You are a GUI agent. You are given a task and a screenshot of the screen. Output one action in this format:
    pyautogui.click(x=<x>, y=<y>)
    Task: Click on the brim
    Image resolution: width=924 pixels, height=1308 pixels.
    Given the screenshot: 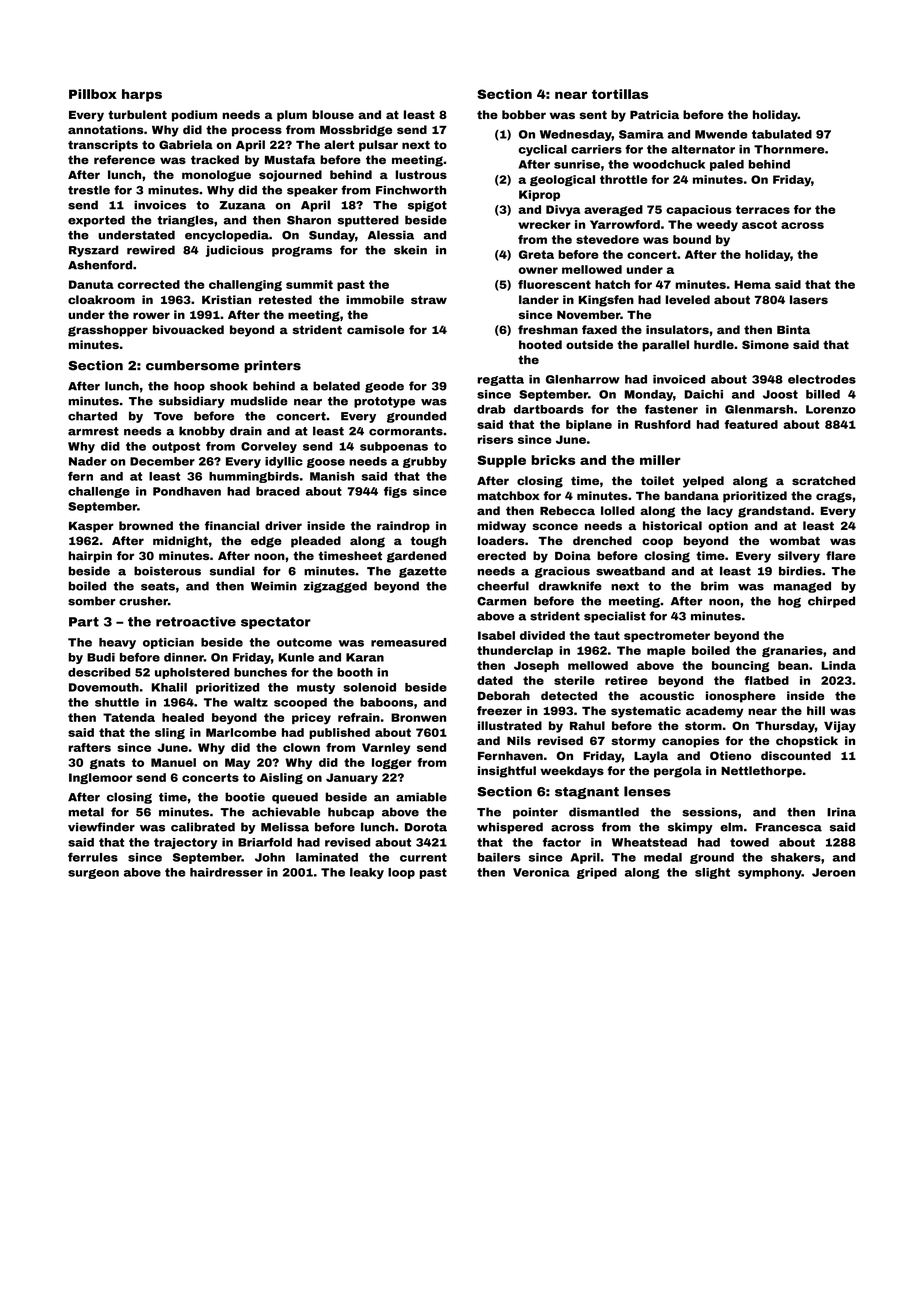 What is the action you would take?
    pyautogui.click(x=715, y=586)
